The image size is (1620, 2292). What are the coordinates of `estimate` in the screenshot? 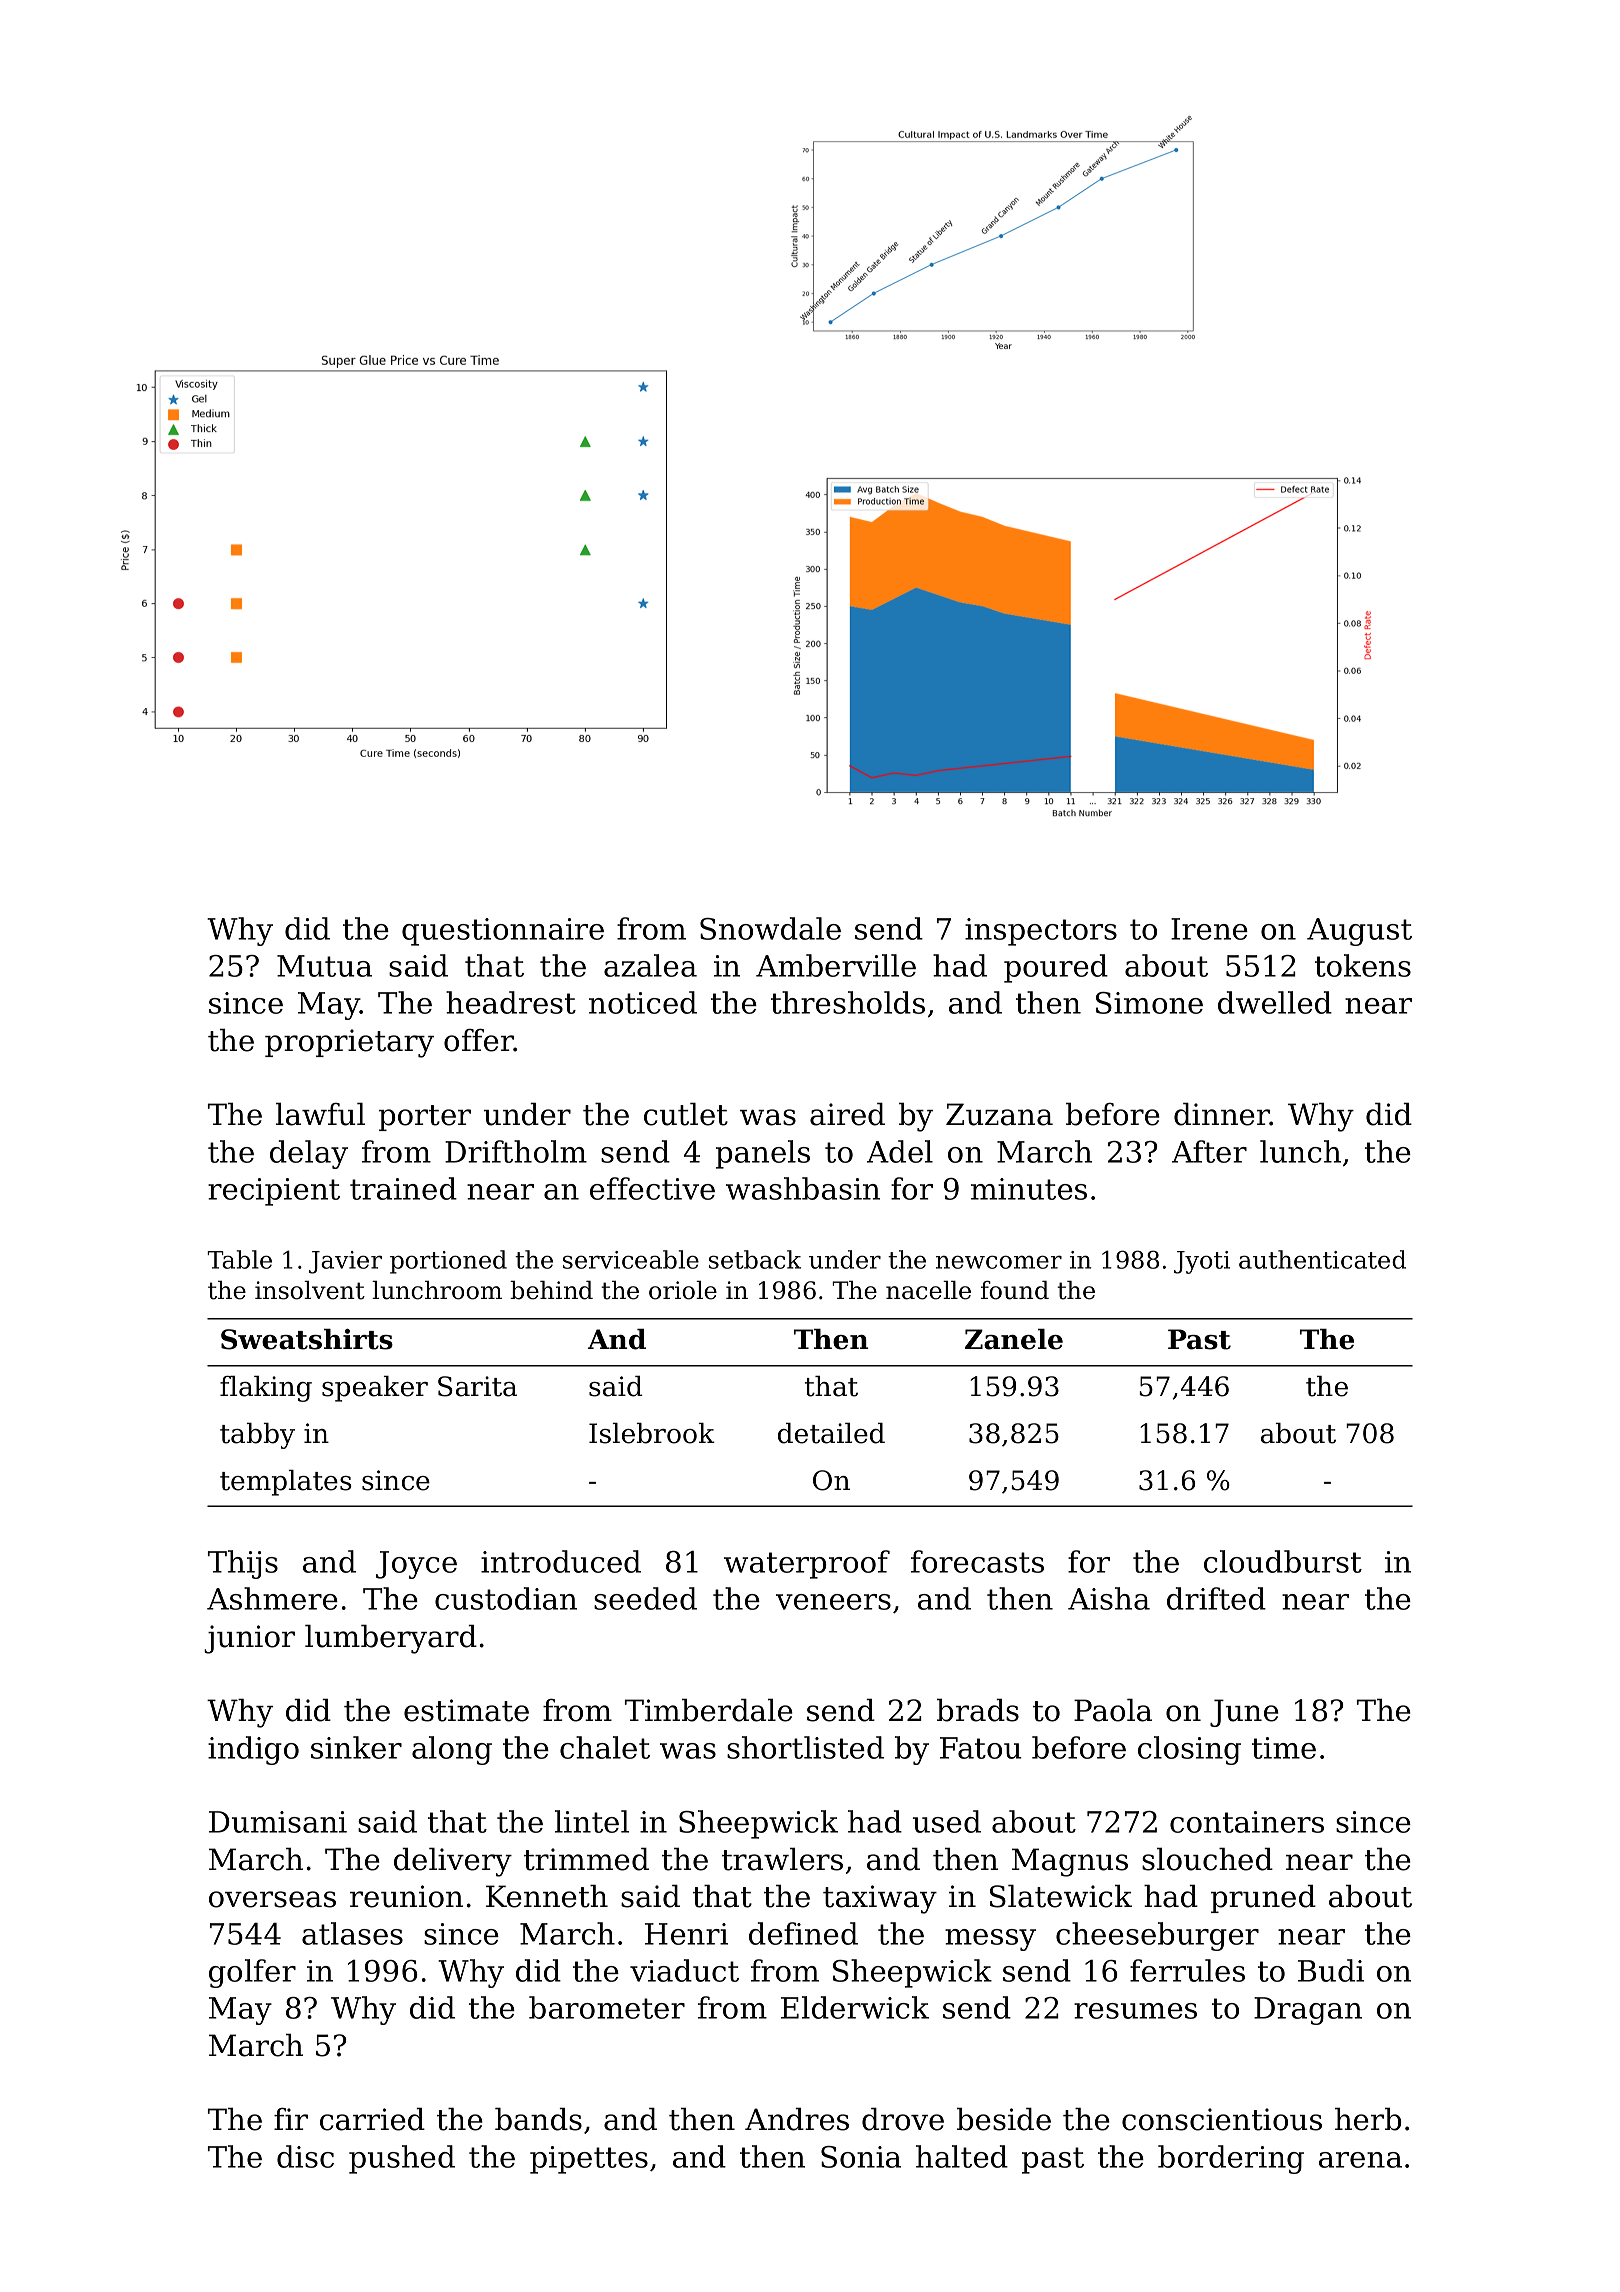 It's located at (466, 1710).
